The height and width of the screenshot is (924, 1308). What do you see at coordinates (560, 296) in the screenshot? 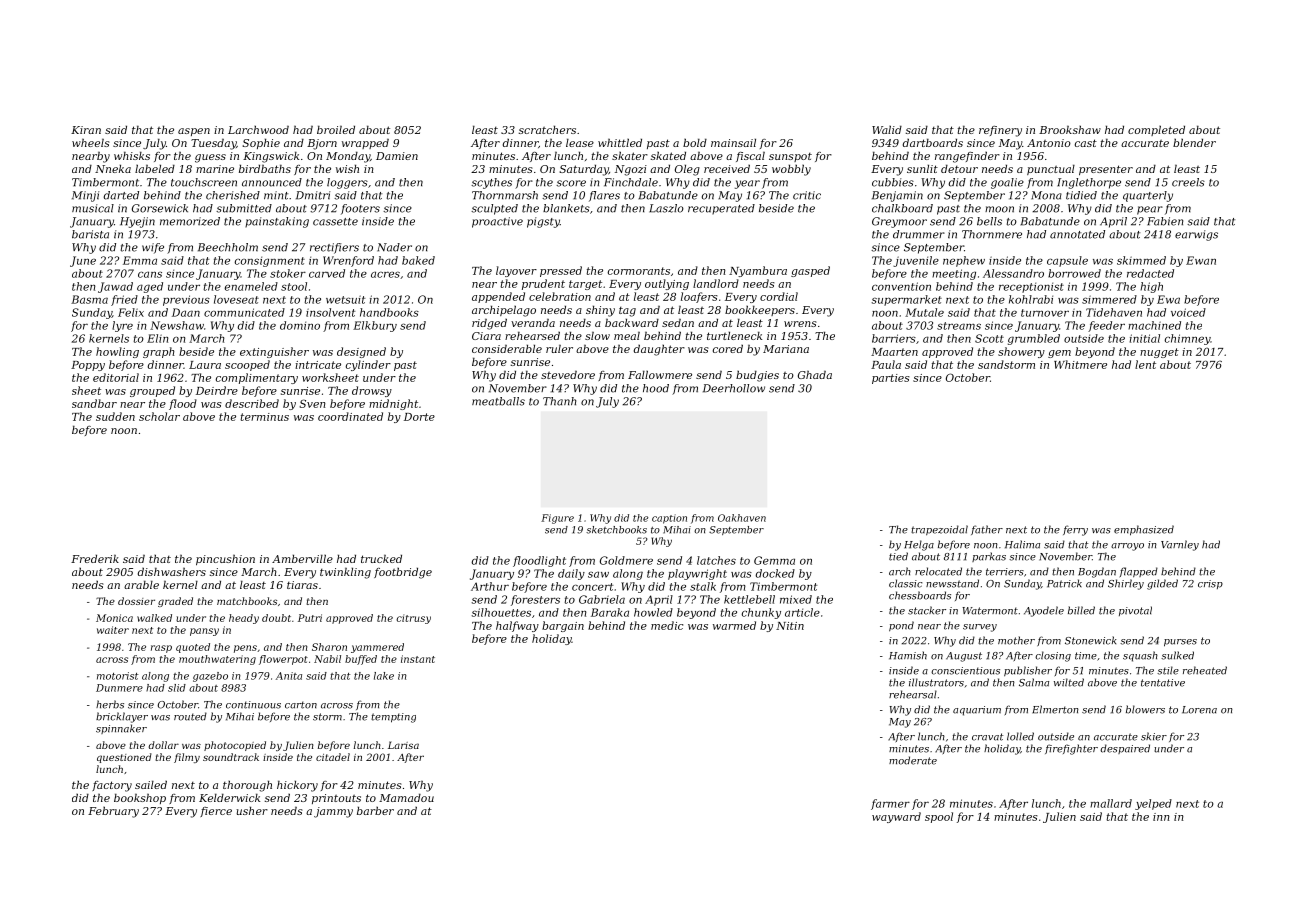
I see `celebration` at bounding box center [560, 296].
